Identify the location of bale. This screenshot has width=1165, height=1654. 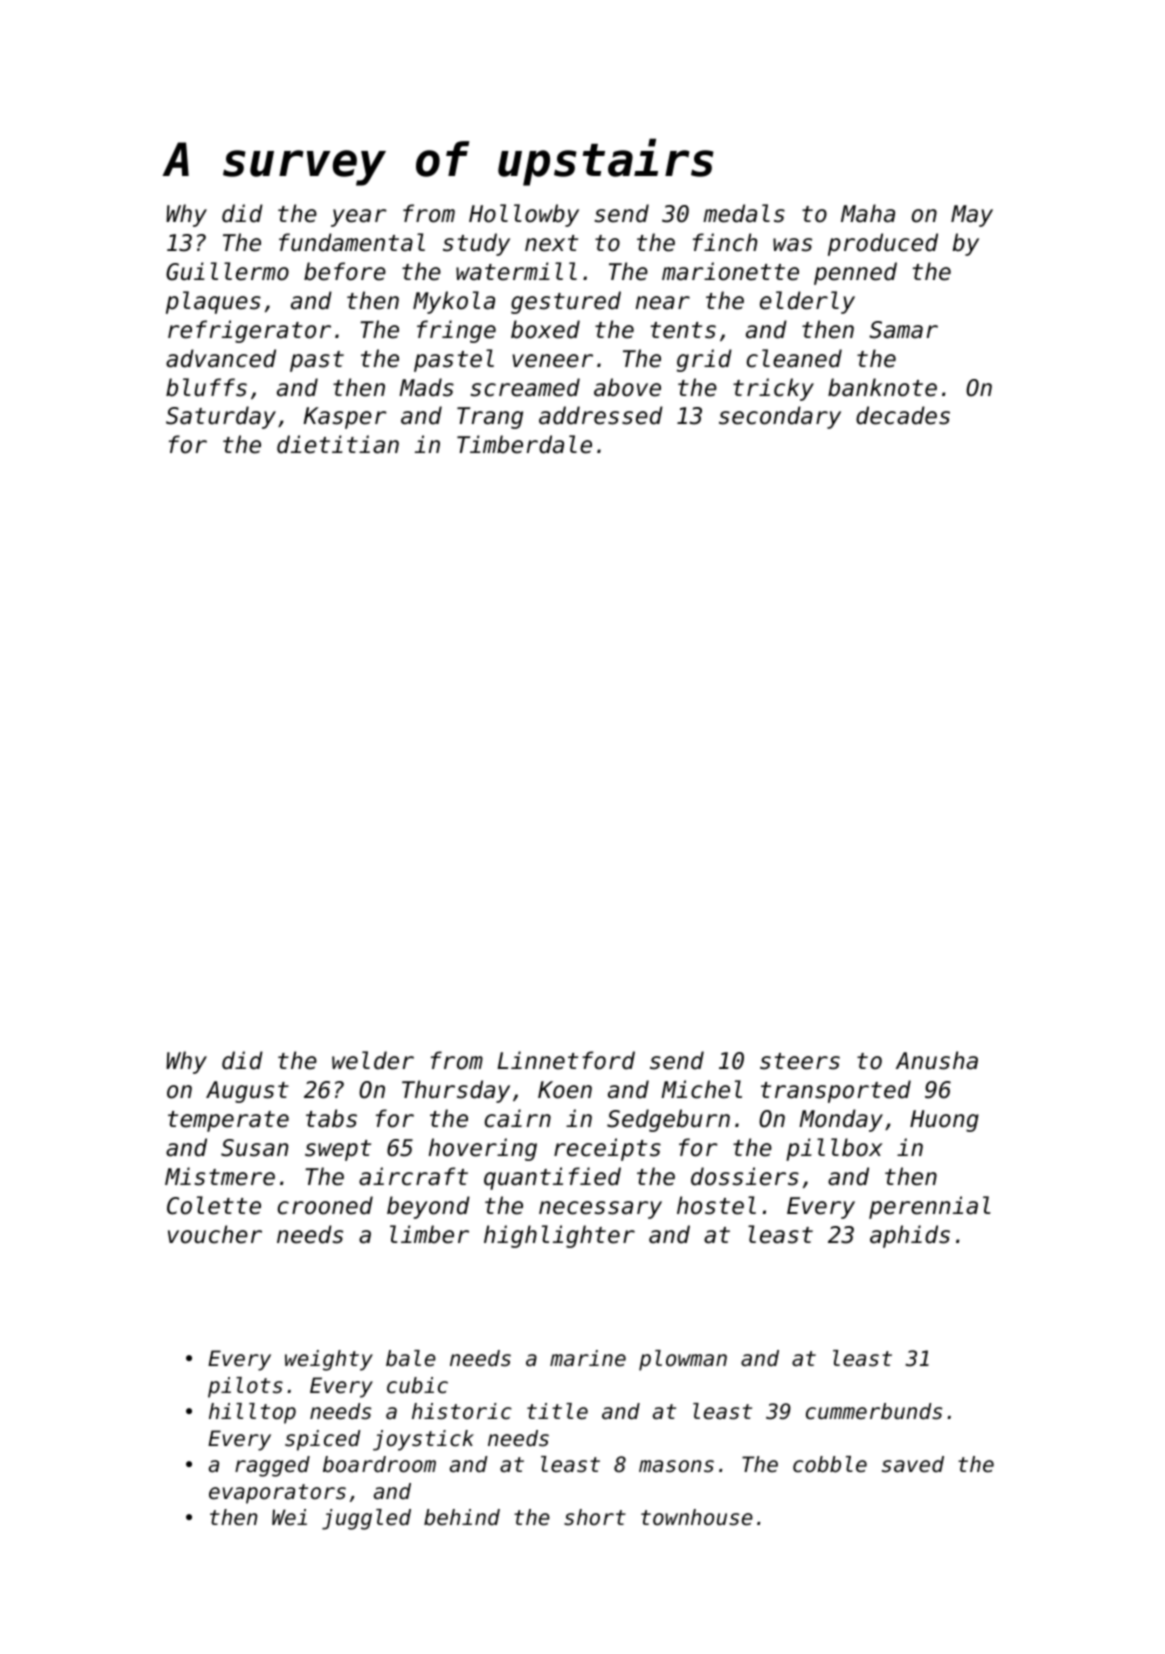
(411, 1358).
